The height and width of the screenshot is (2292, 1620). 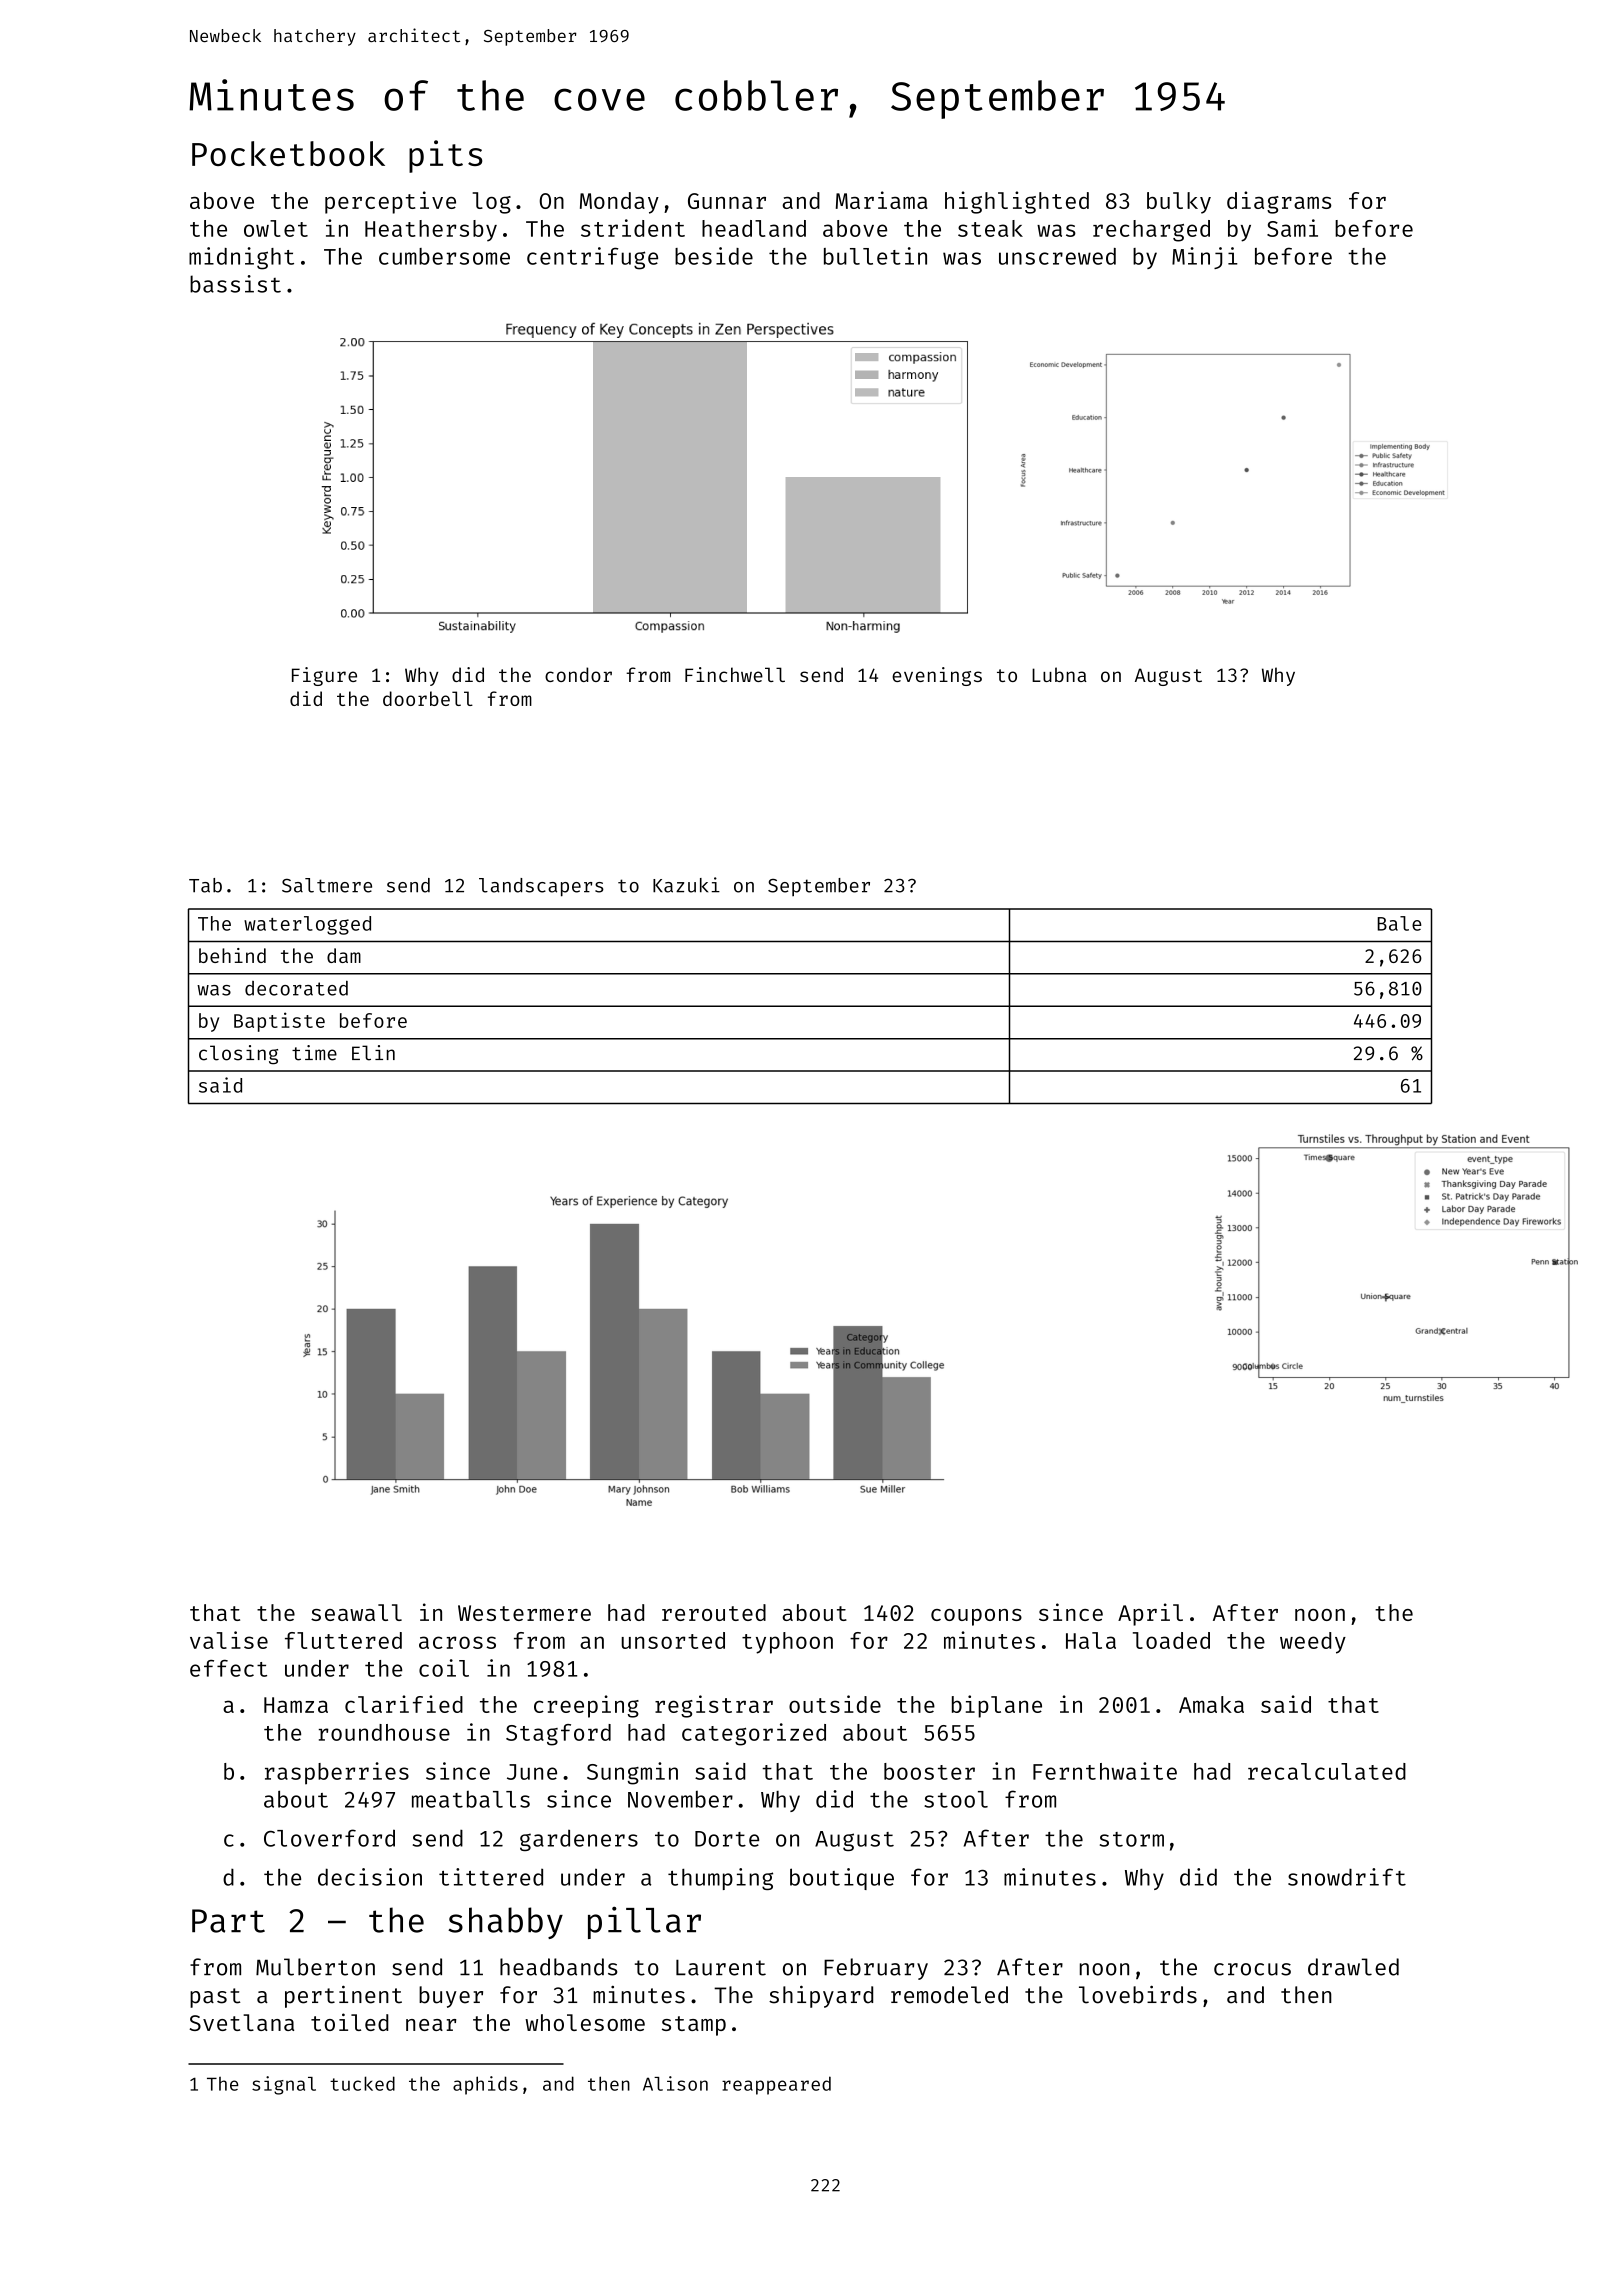 I want to click on dam, so click(x=344, y=955).
